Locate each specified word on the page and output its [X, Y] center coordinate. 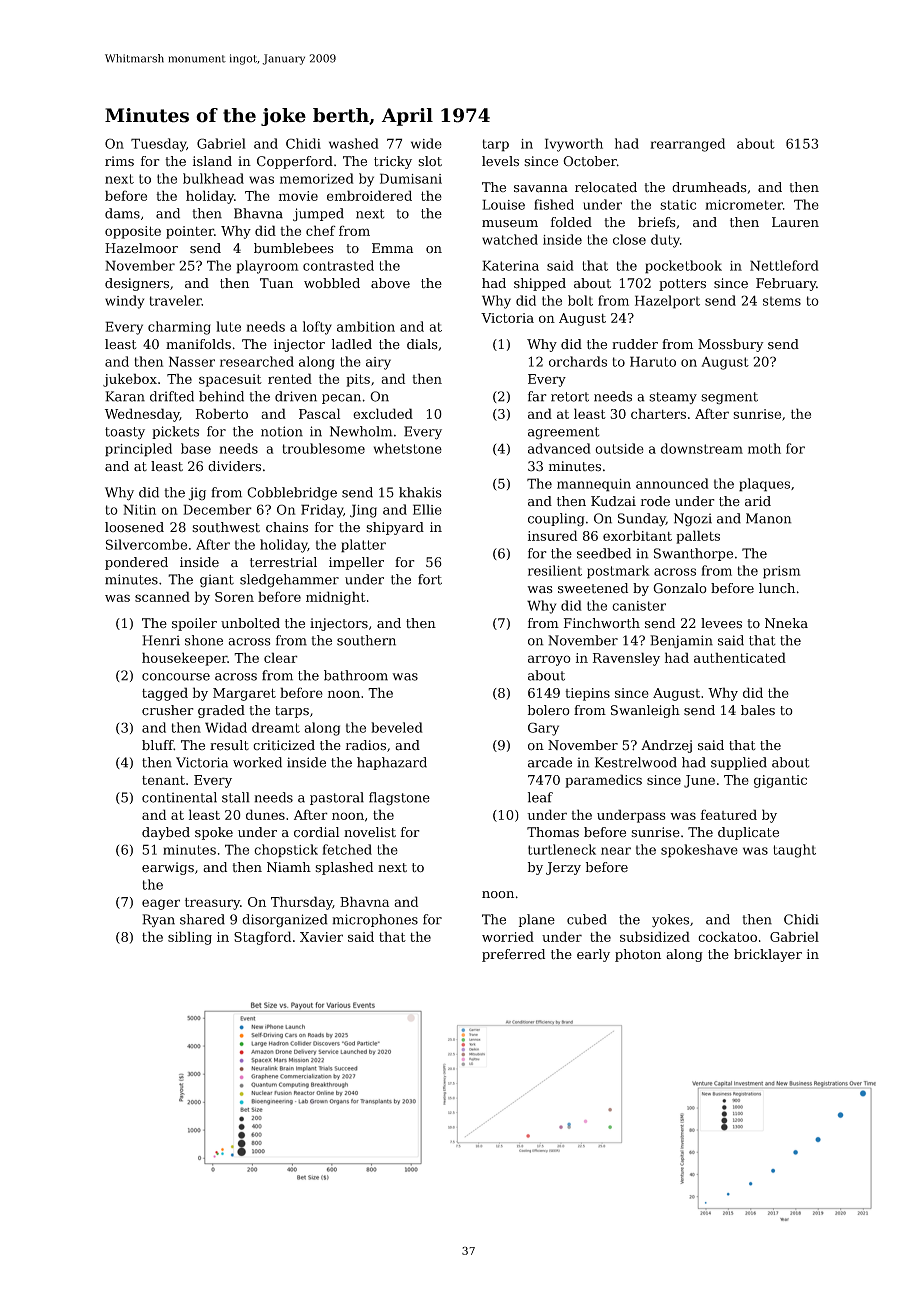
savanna [541, 189]
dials [422, 344]
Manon [769, 518]
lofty [317, 328]
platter [363, 546]
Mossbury [731, 345]
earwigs [168, 868]
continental [179, 797]
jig [197, 494]
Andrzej [666, 746]
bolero [549, 710]
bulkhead [213, 178]
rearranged [687, 145]
